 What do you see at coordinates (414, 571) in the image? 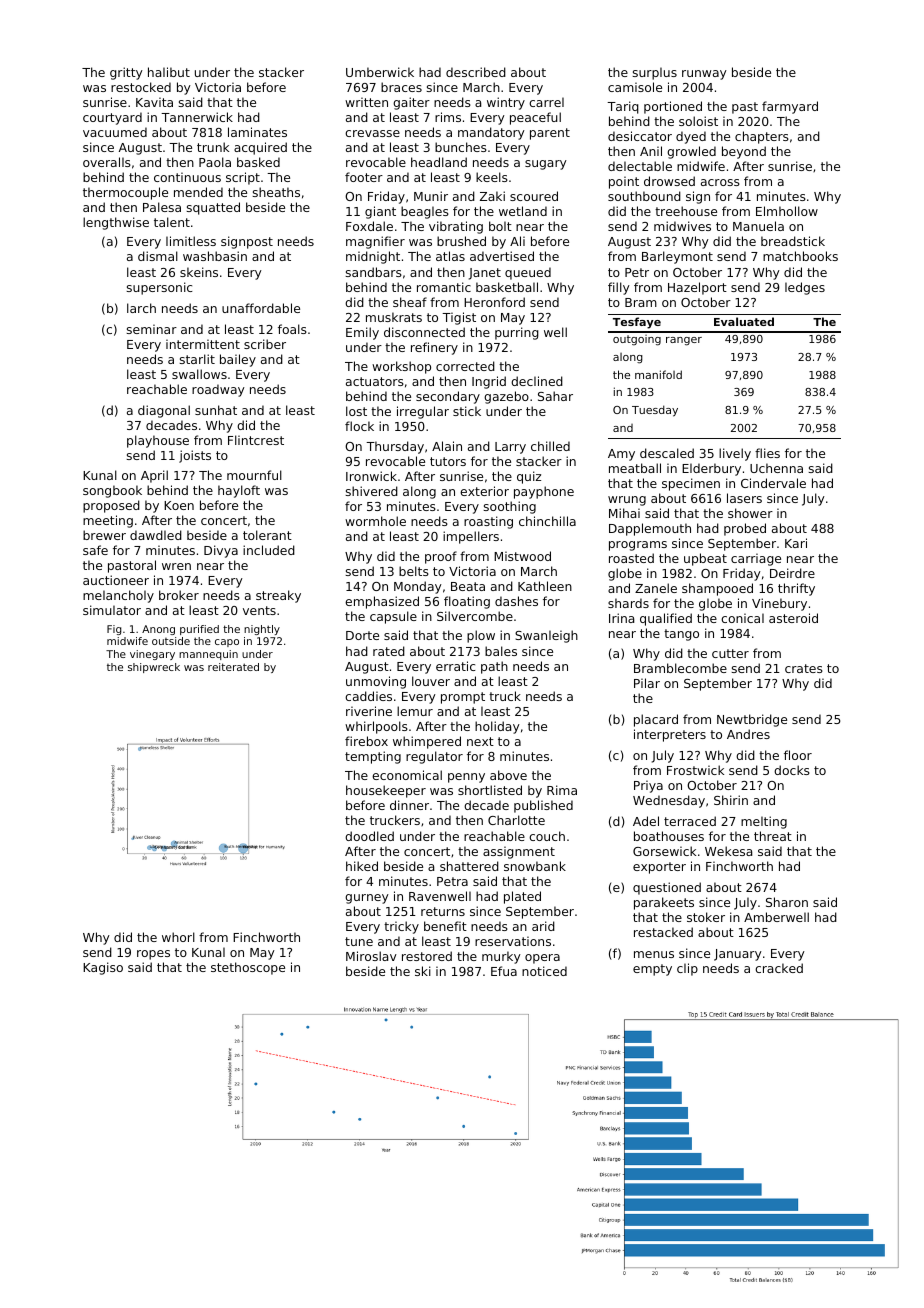
I see `belts` at bounding box center [414, 571].
